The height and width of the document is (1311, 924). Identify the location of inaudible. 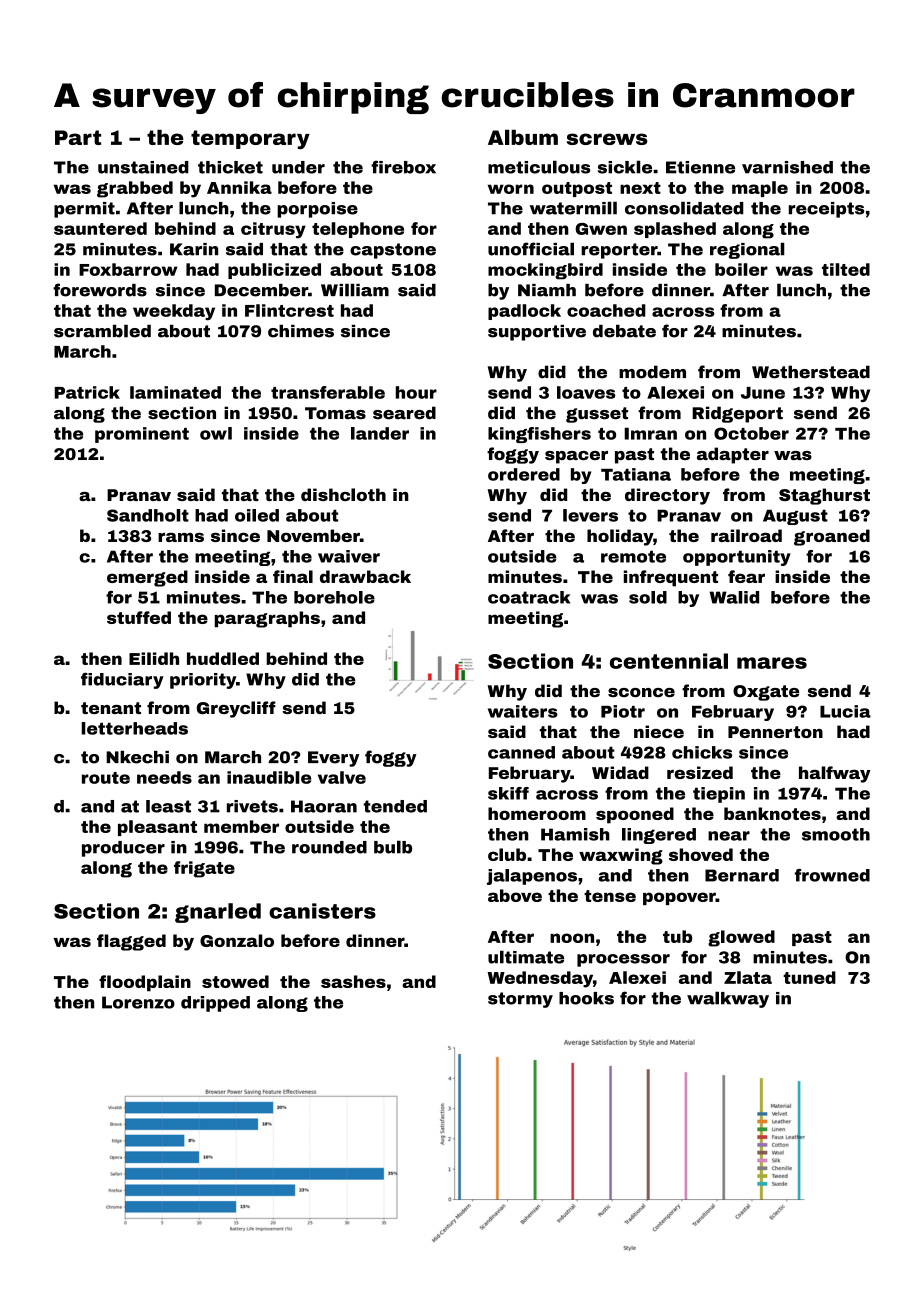
(269, 777).
